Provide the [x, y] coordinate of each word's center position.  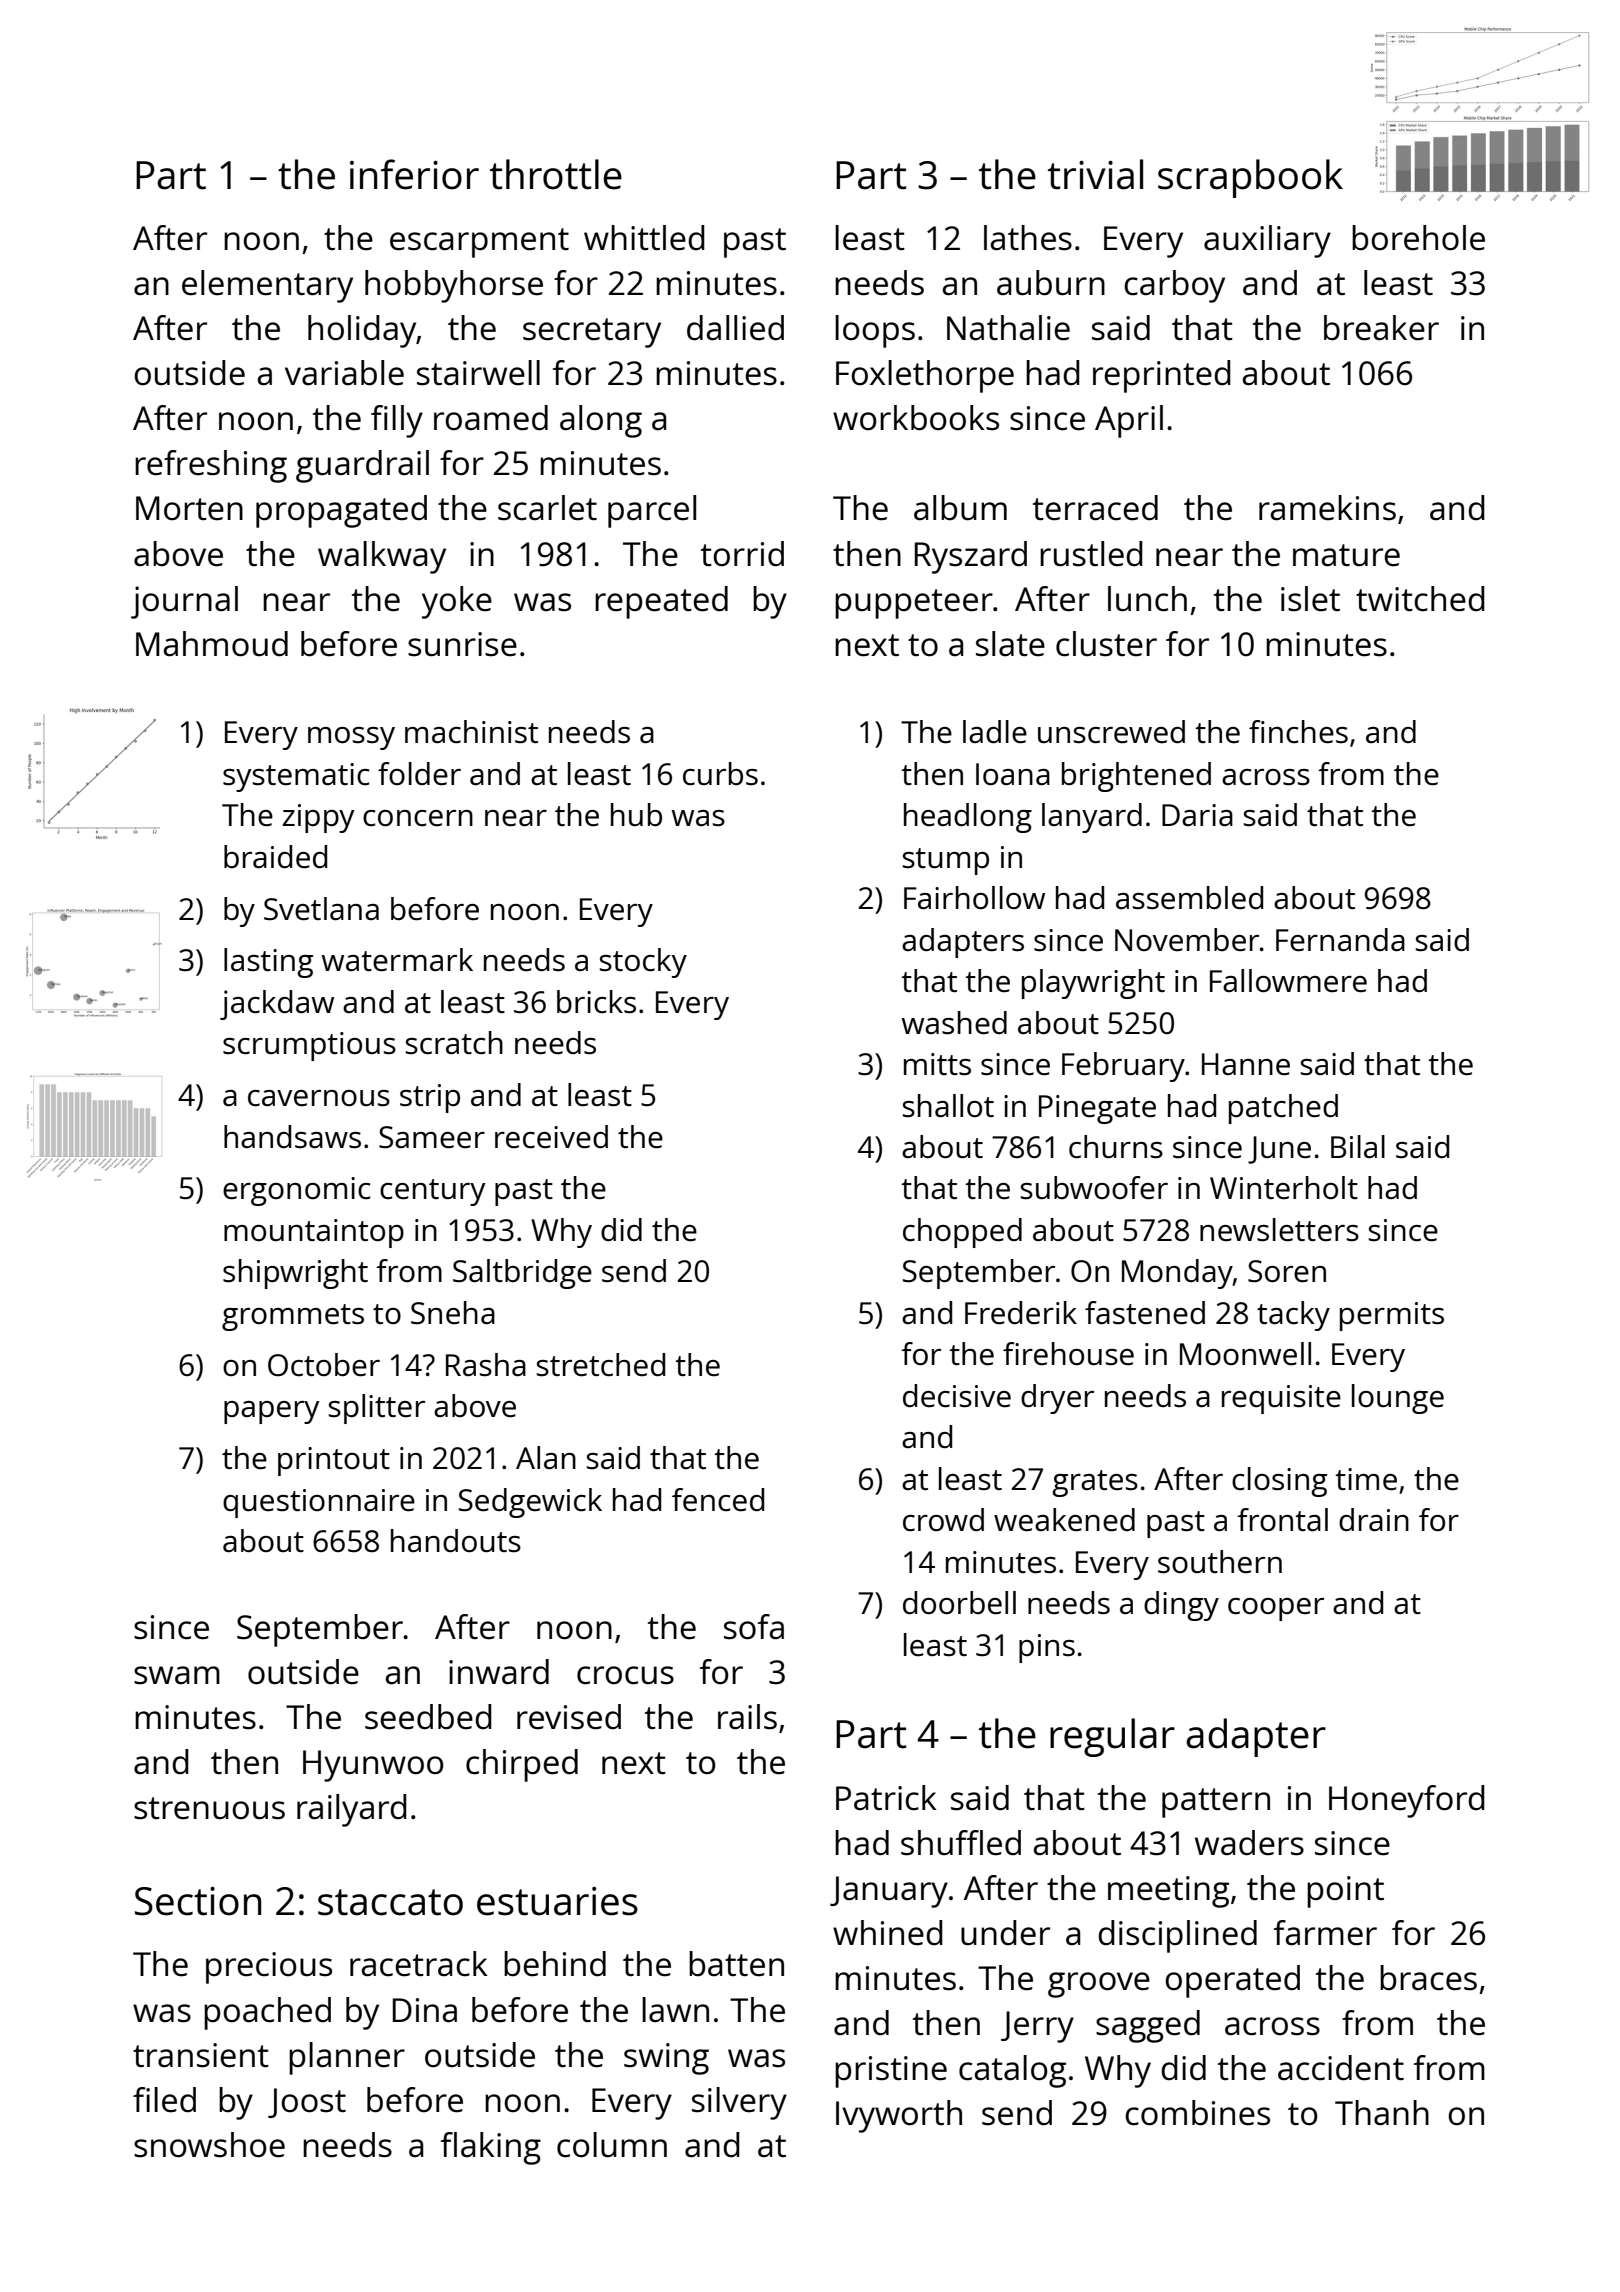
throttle [556, 174]
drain [1374, 1519]
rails [747, 1717]
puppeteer [914, 604]
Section [198, 1901]
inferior [414, 174]
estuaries [557, 1901]
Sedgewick [530, 1503]
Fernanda [1340, 940]
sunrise [462, 644]
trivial [1095, 174]
